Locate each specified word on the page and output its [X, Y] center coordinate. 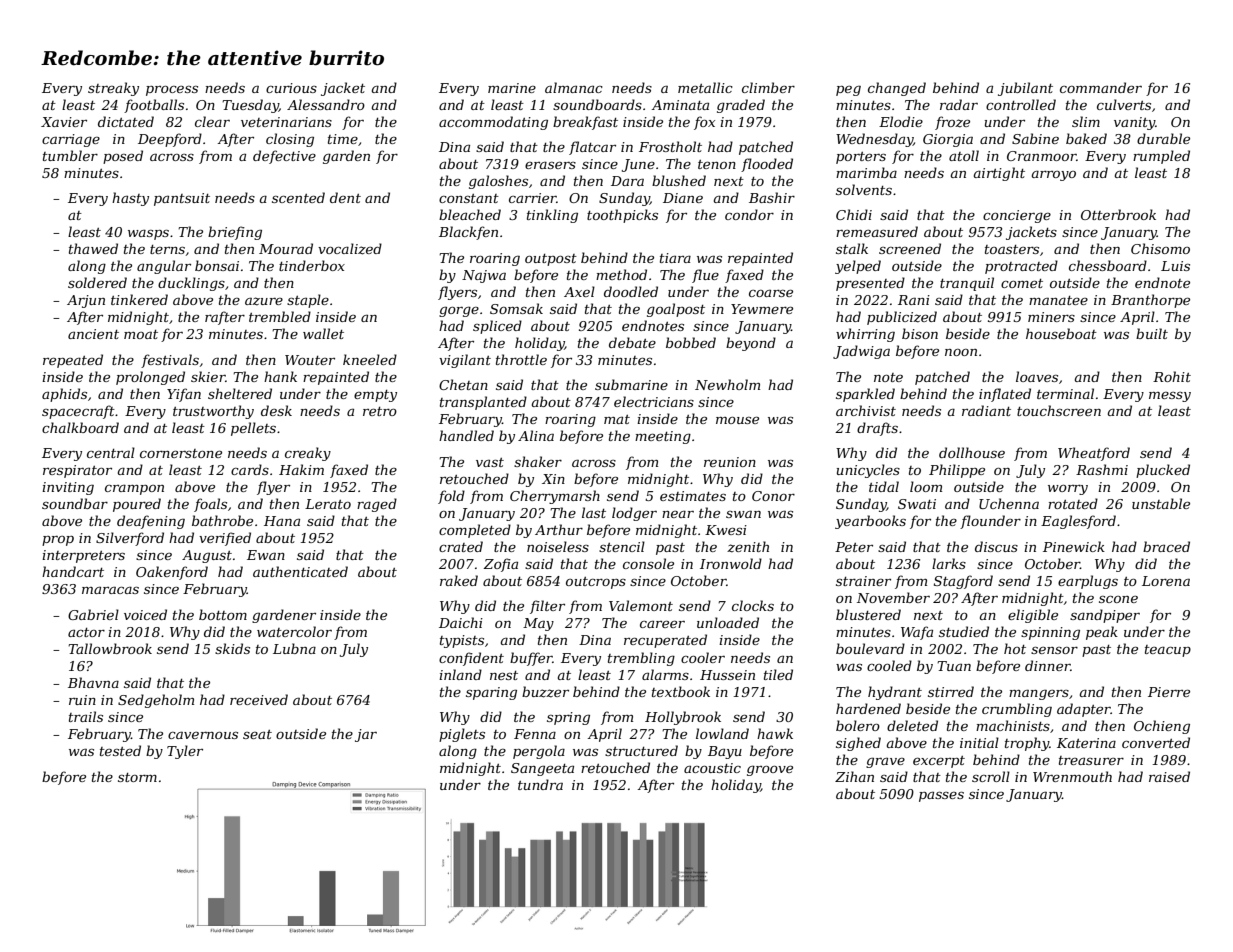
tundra [540, 784]
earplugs [1088, 582]
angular [164, 267]
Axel [579, 291]
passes [941, 796]
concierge [1017, 216]
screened [910, 248]
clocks [753, 605]
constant [469, 198]
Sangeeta [542, 769]
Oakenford [172, 573]
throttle [521, 359]
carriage [71, 140]
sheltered [240, 393]
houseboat [1061, 333]
